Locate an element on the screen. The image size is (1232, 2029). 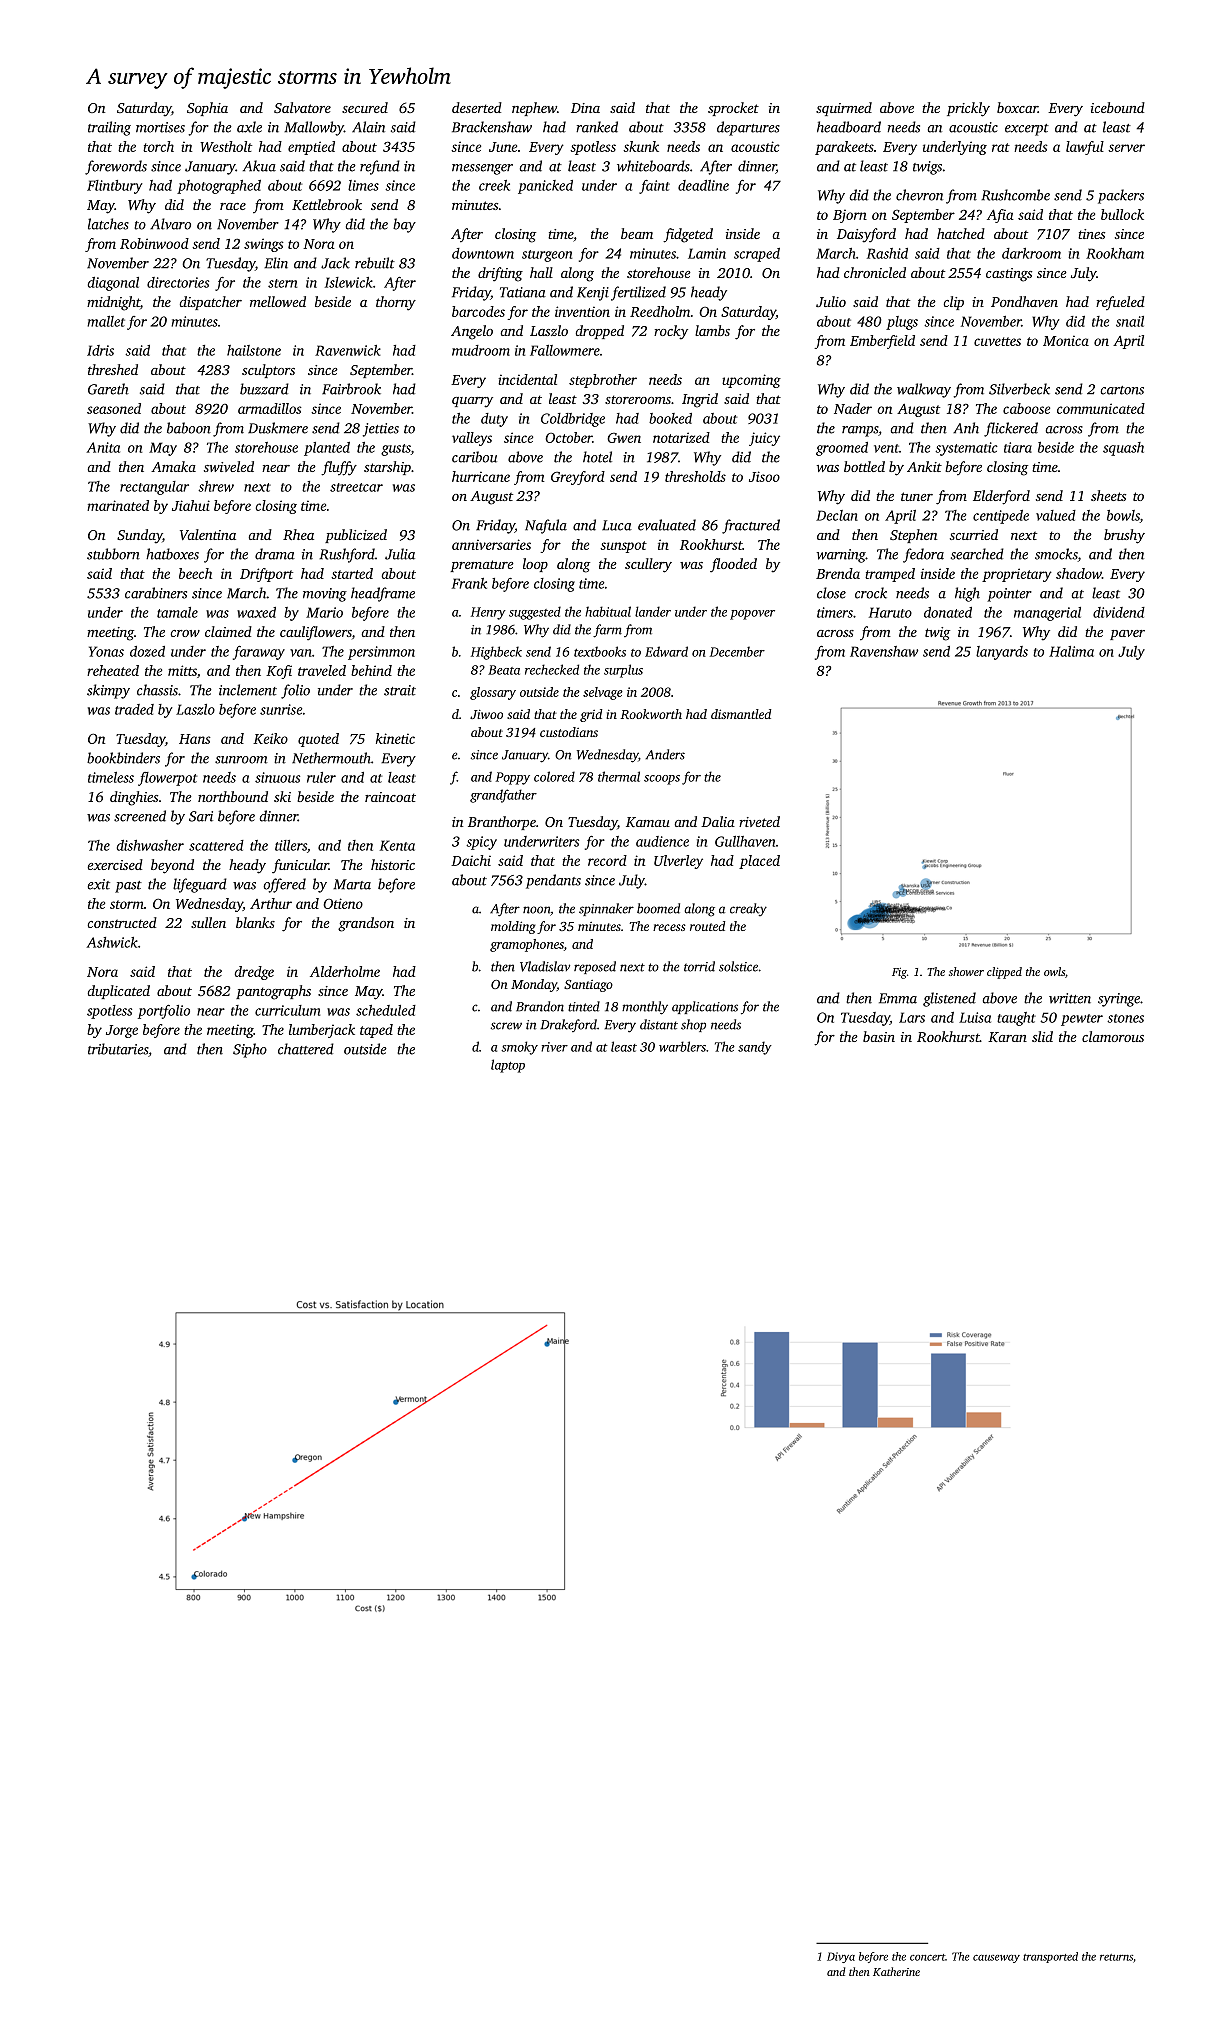
squirmed is located at coordinates (844, 109).
